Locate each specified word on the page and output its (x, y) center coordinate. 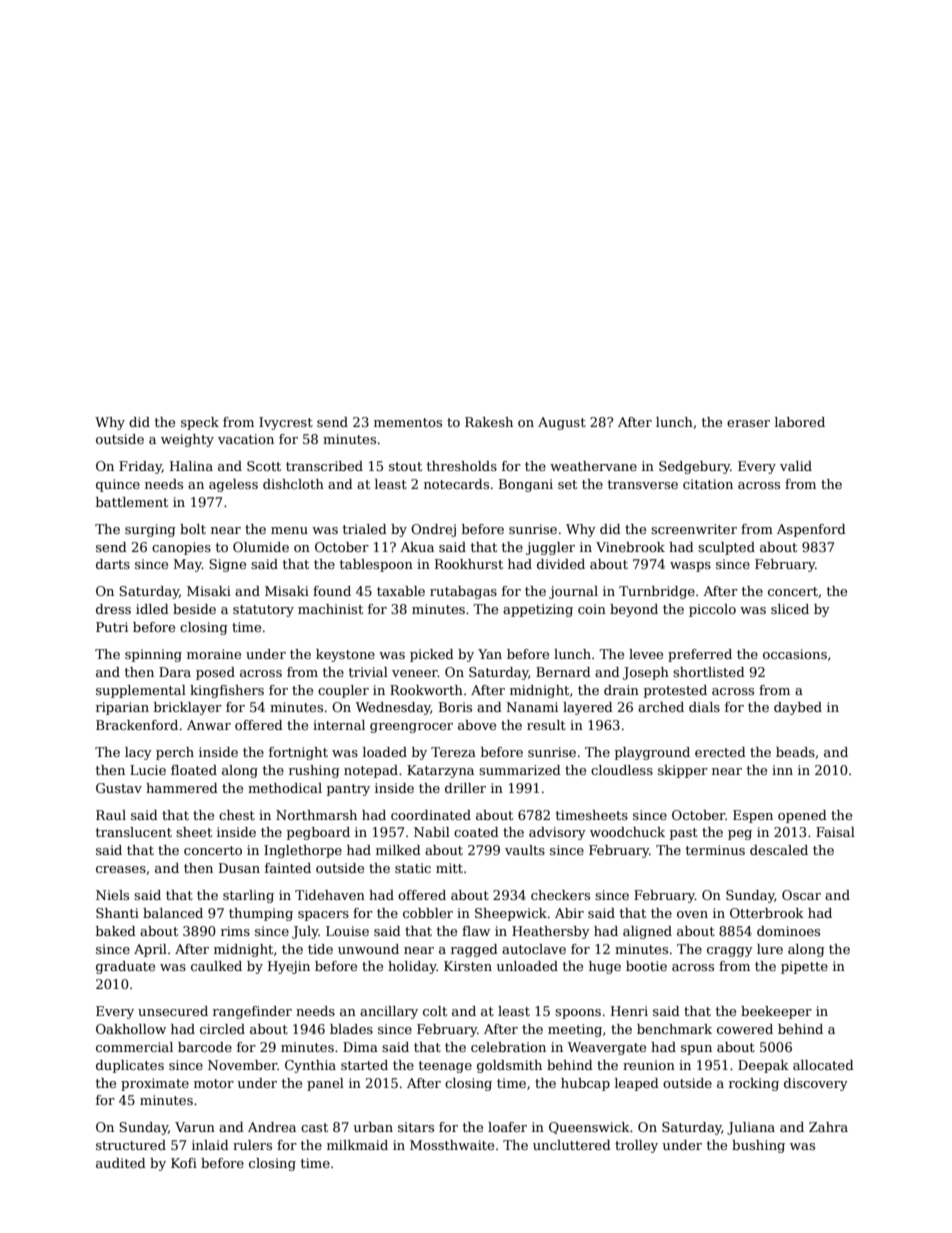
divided (561, 564)
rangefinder (252, 1012)
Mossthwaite (452, 1145)
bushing (758, 1146)
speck (200, 423)
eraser (748, 423)
